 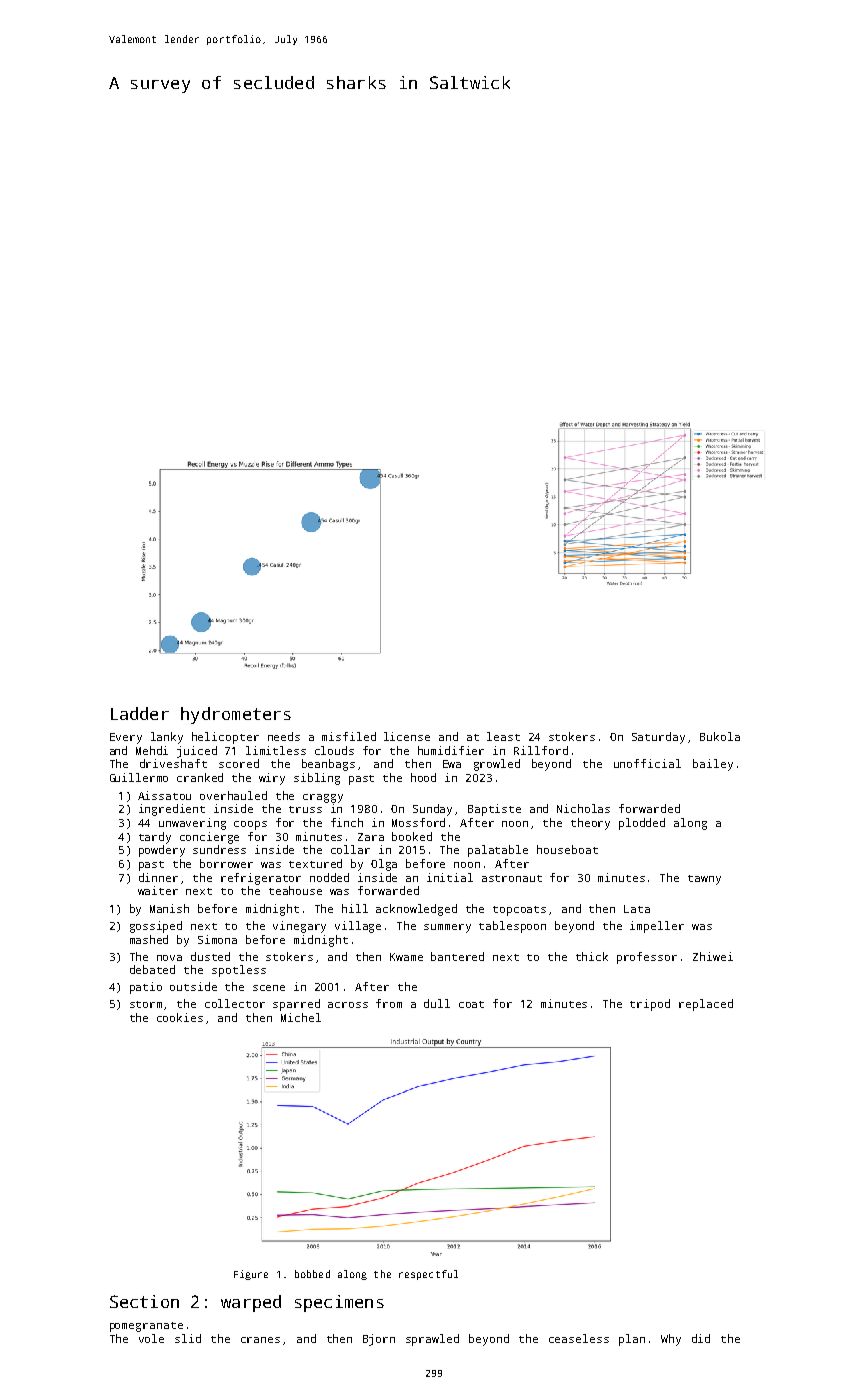 I want to click on Kwame, so click(x=406, y=957).
